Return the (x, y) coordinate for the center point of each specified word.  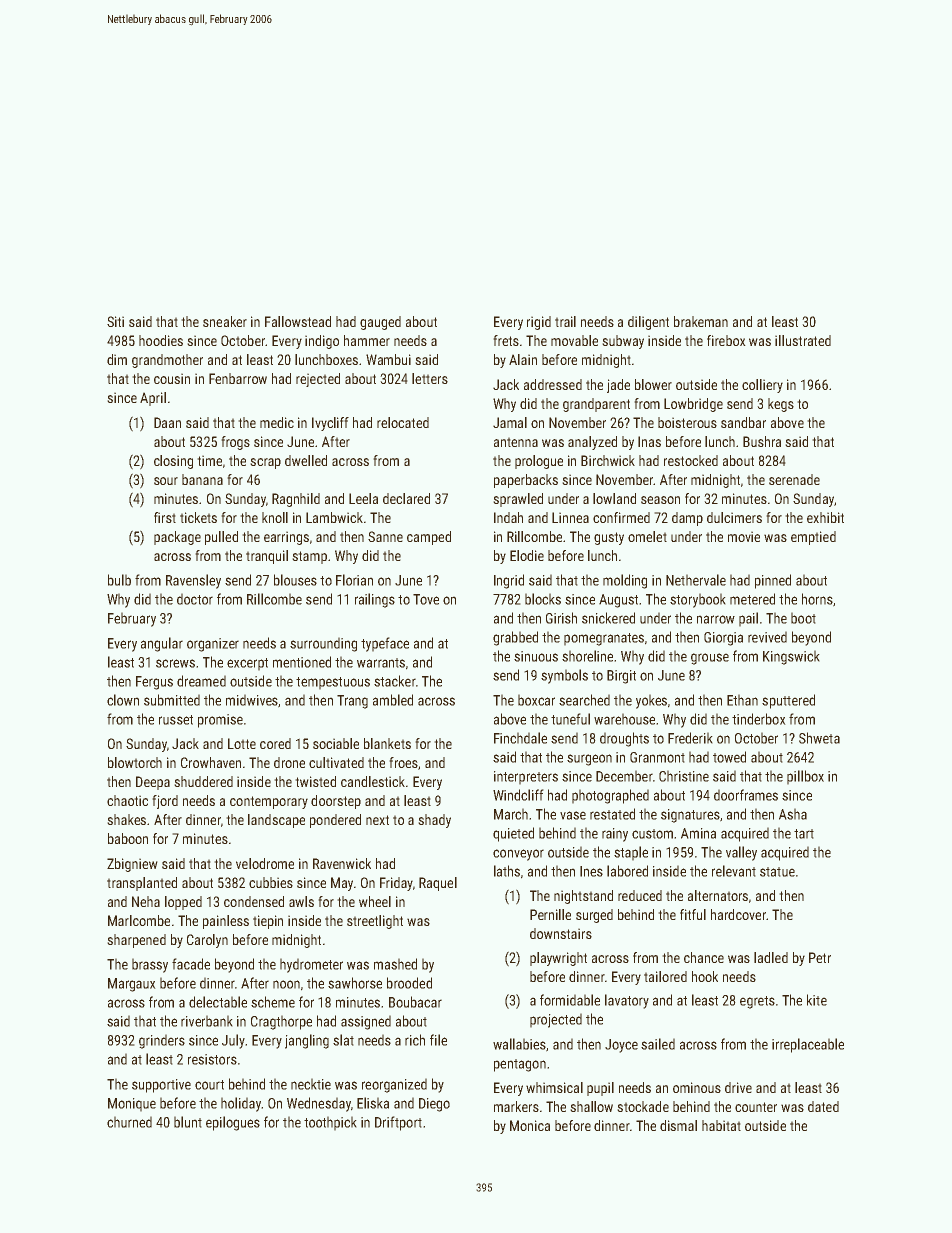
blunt (188, 1122)
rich (415, 1040)
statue (777, 872)
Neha (146, 901)
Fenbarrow (238, 378)
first (165, 517)
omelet (647, 536)
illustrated (803, 340)
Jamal (510, 422)
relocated (403, 422)
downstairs (561, 933)
